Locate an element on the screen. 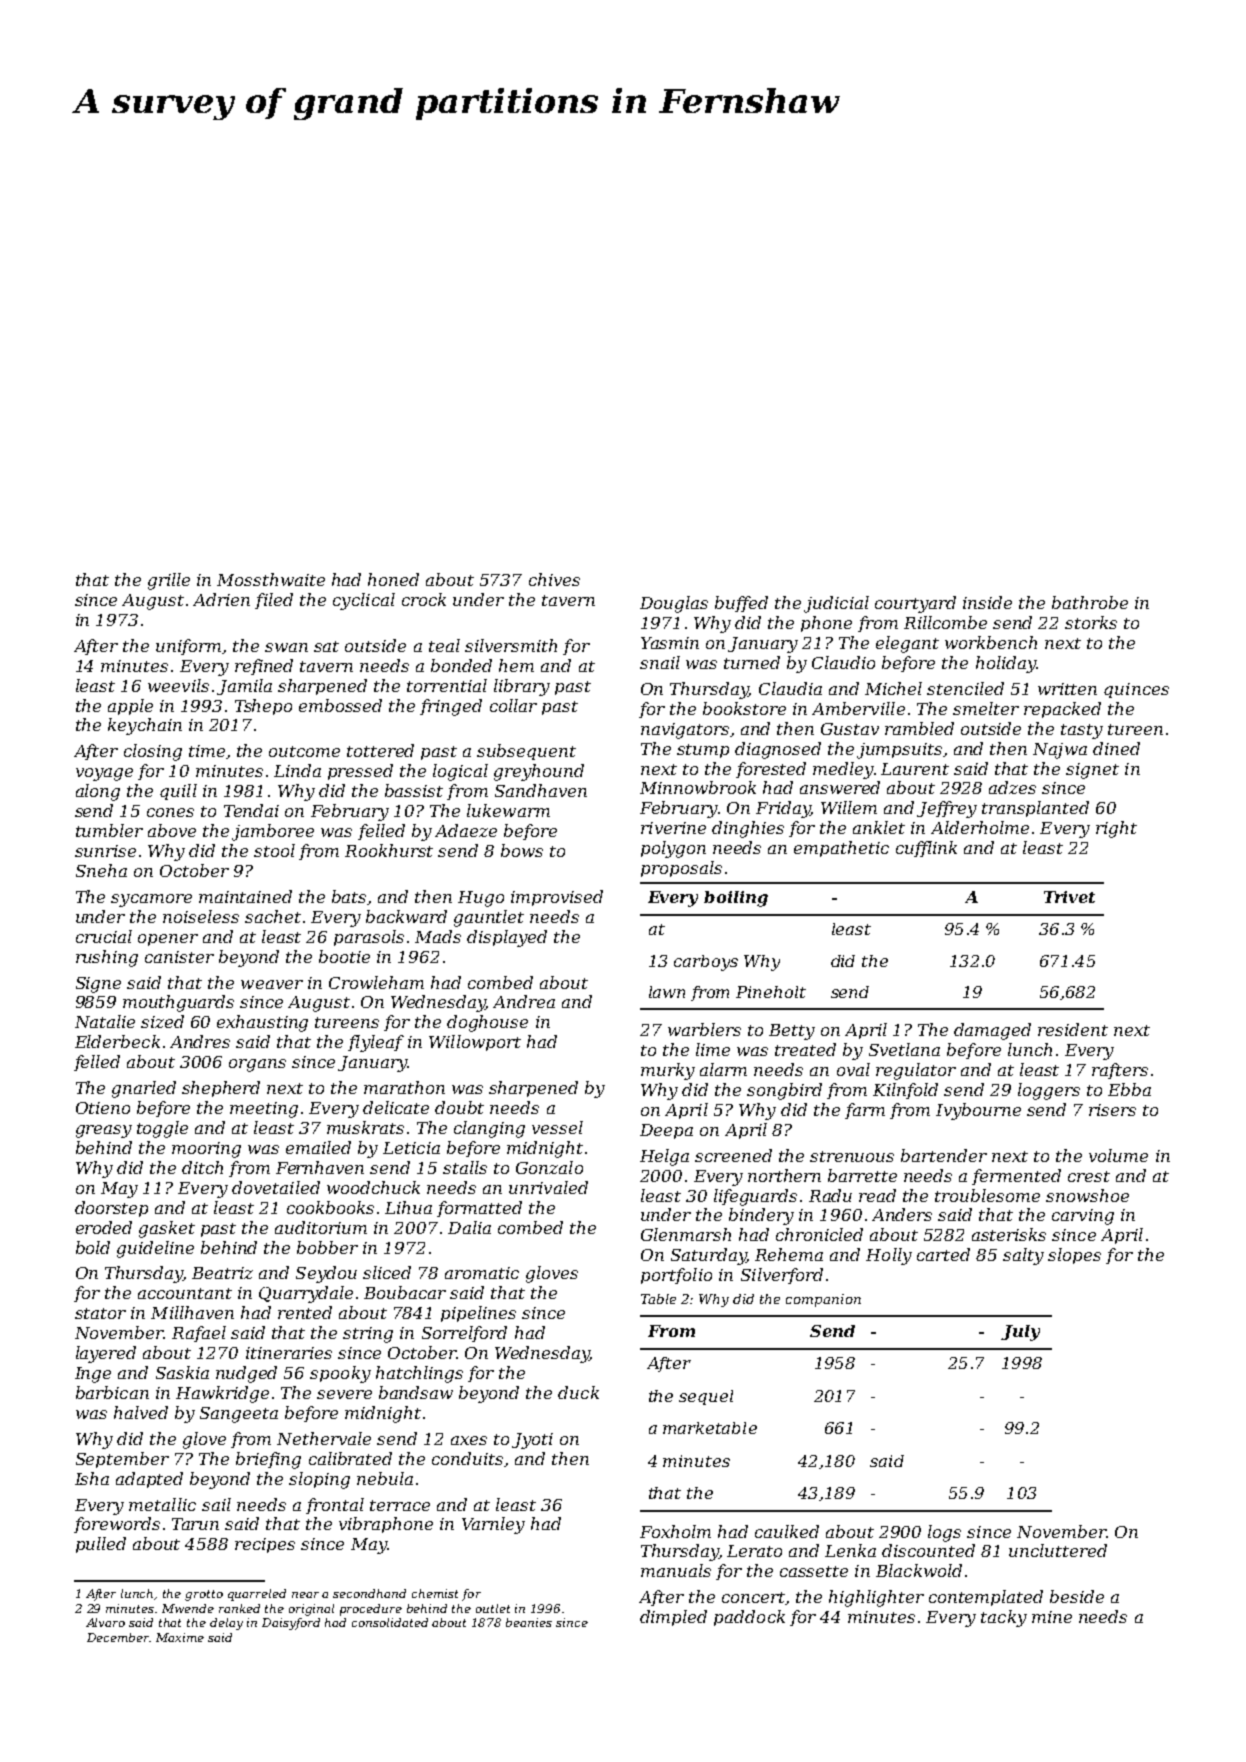 Image resolution: width=1246 pixels, height=1762 pixels. string is located at coordinates (368, 1335).
